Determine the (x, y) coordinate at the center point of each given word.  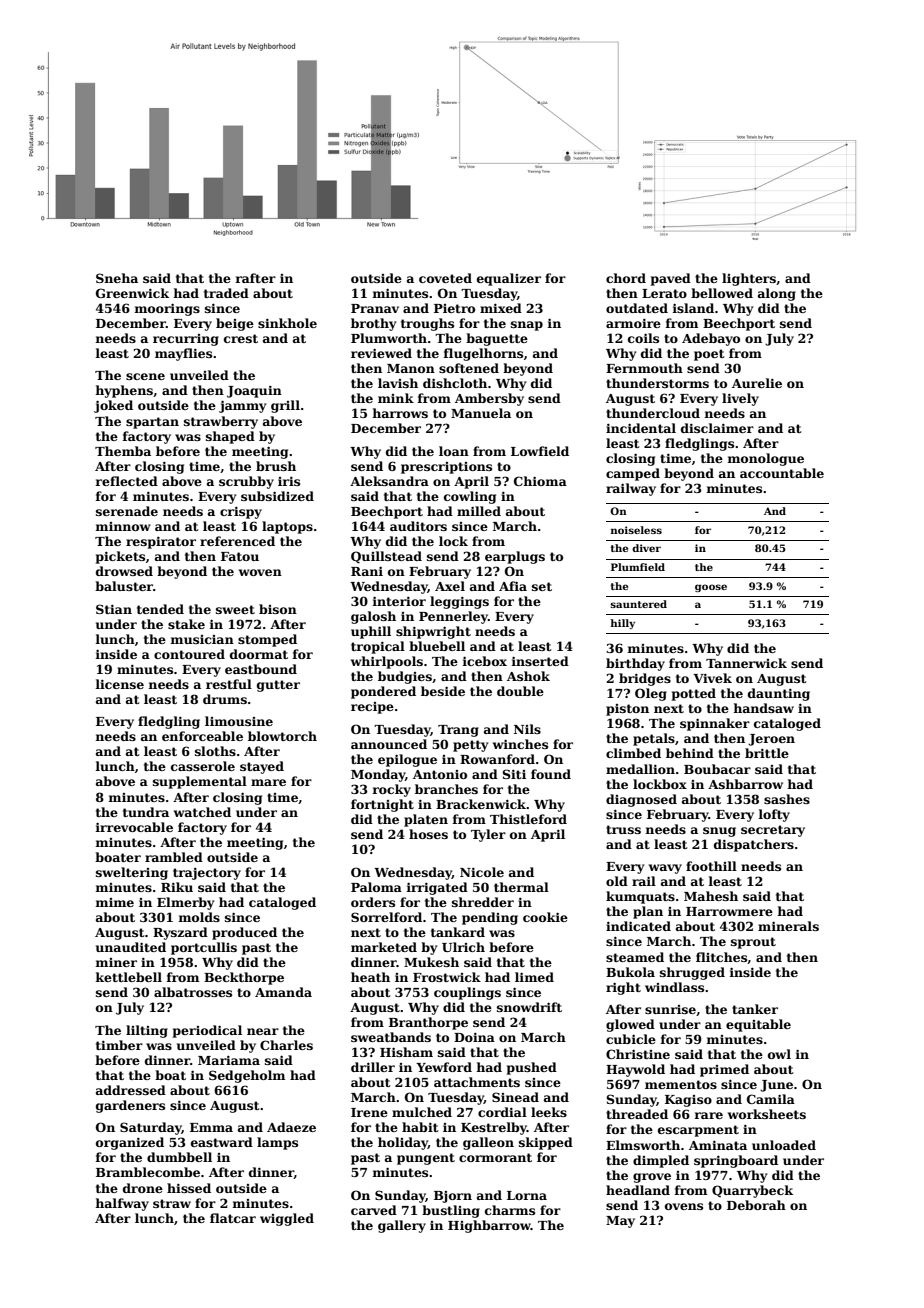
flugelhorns (483, 354)
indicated (638, 926)
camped (633, 474)
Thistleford (528, 819)
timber (119, 1045)
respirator (161, 542)
